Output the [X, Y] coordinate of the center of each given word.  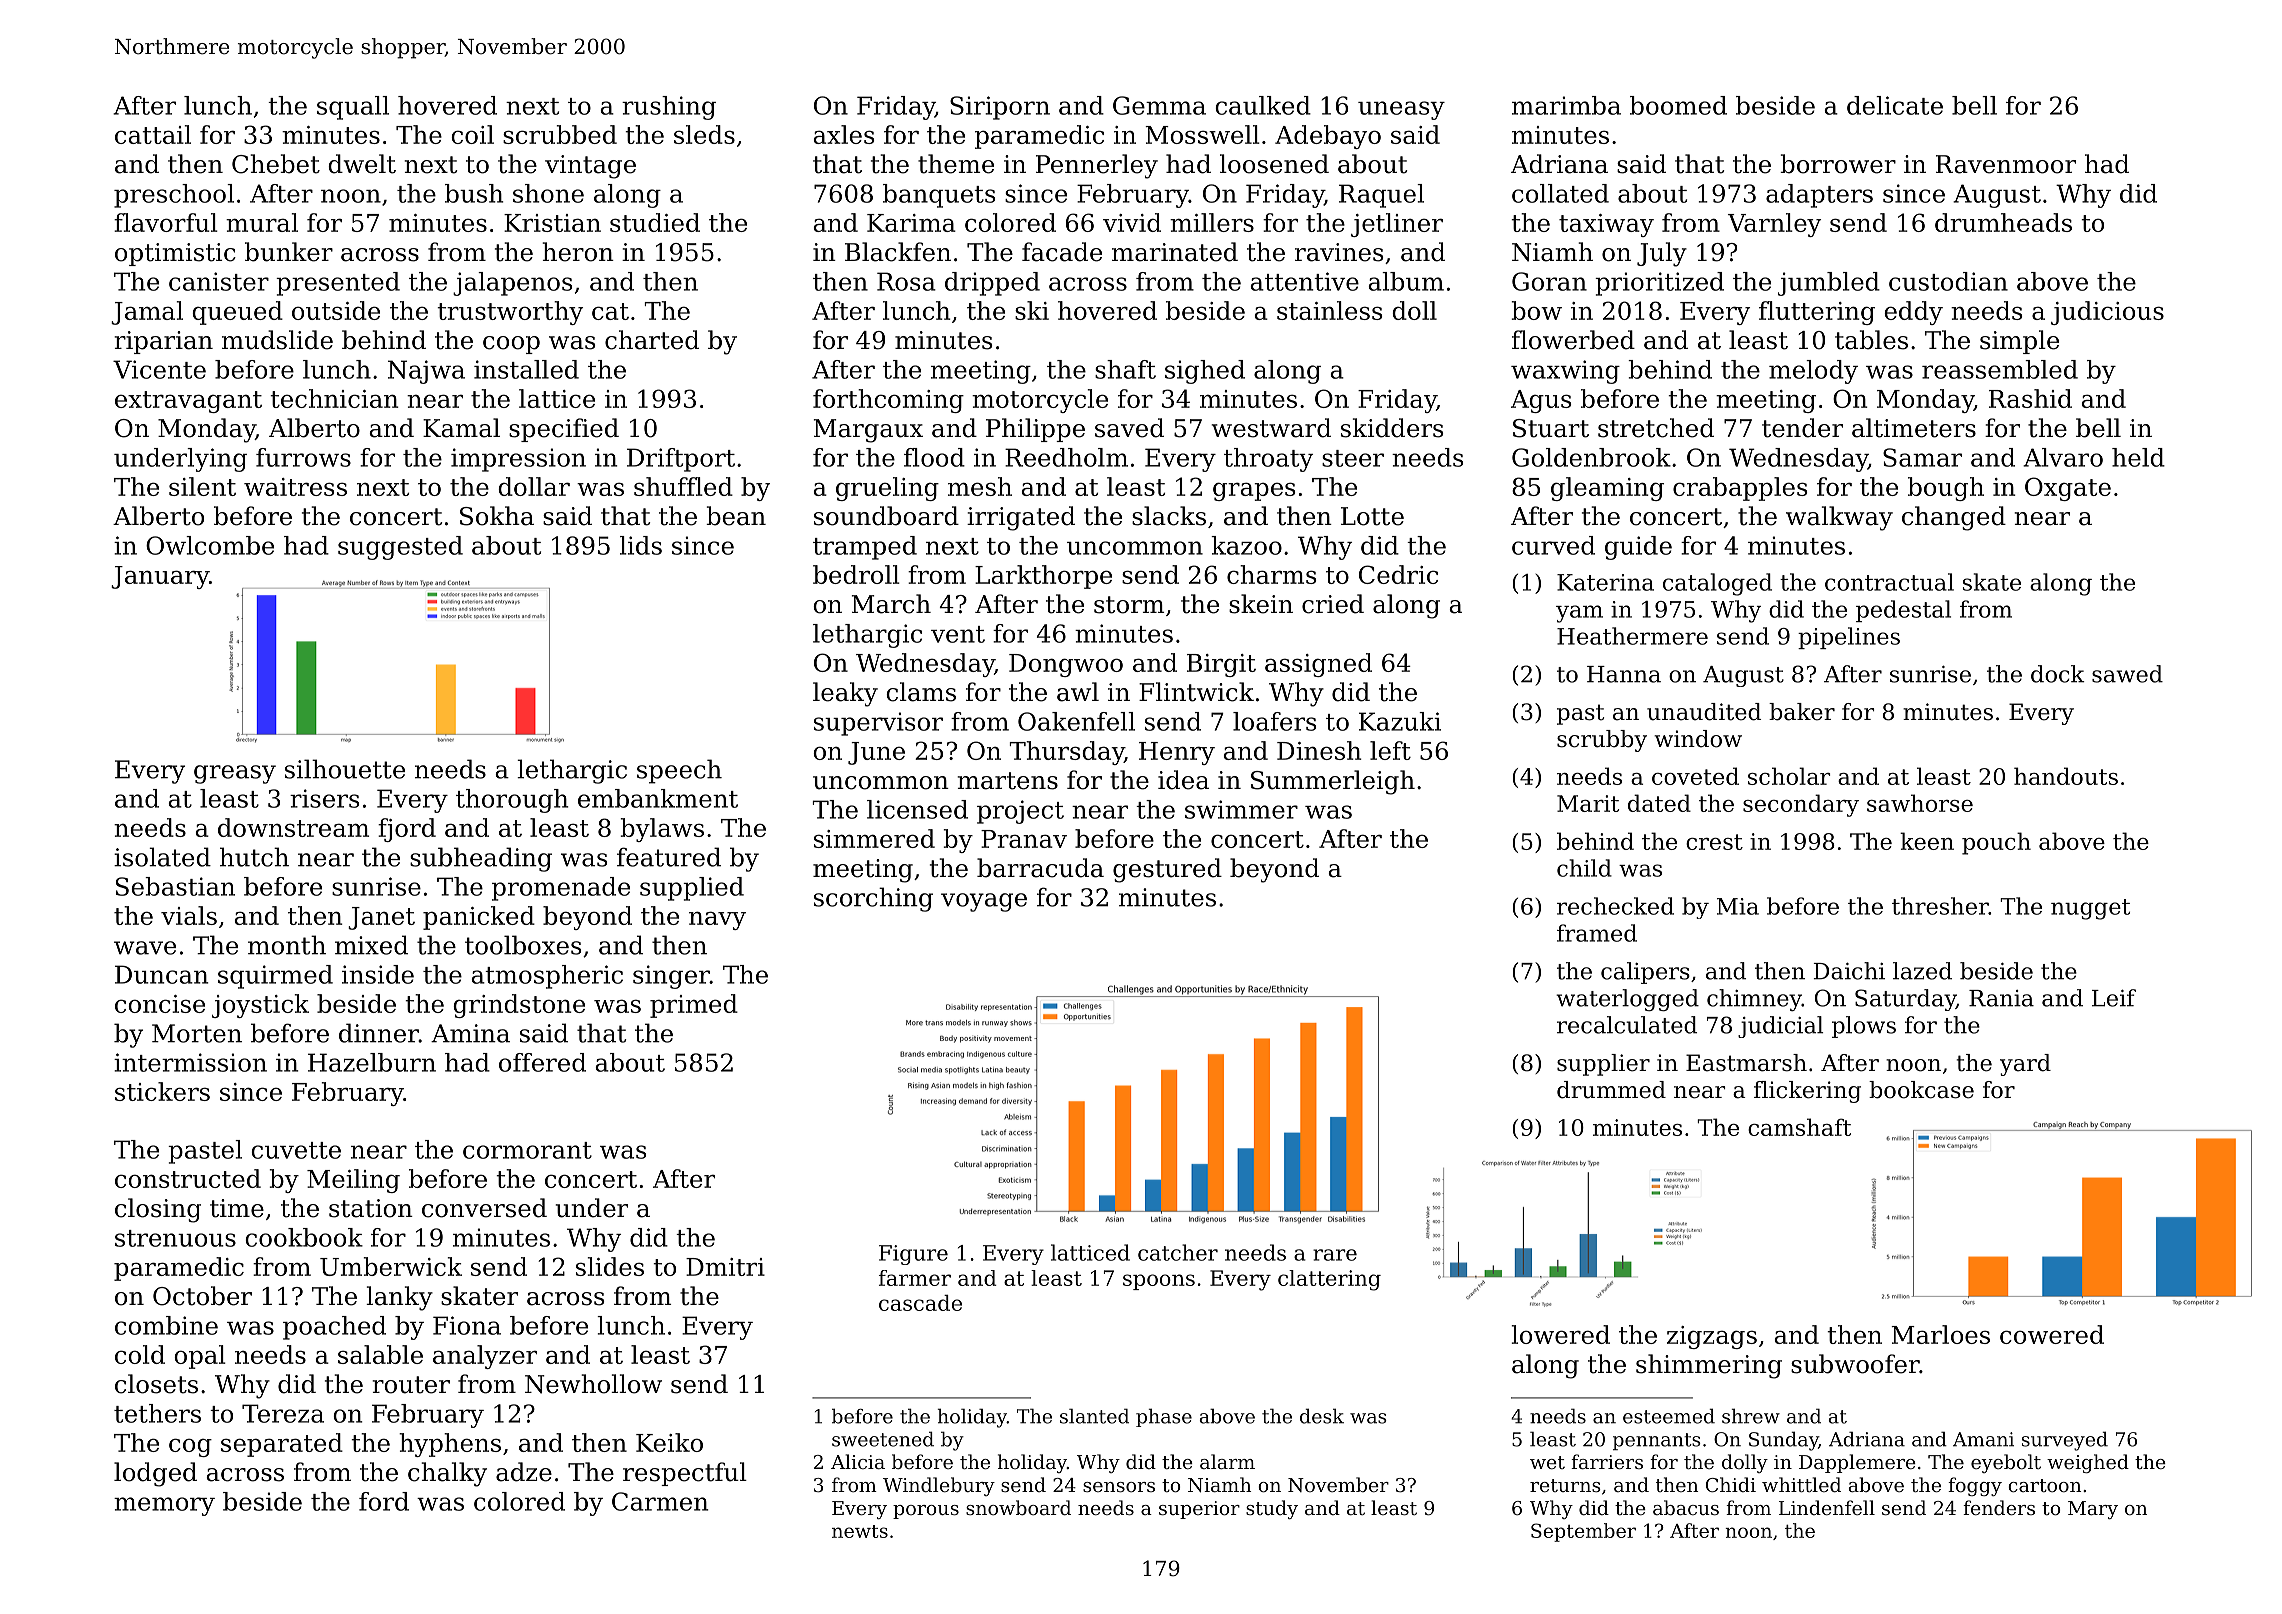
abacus [1686, 1507]
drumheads [2003, 222]
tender [1802, 428]
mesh [980, 486]
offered [542, 1062]
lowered [1561, 1334]
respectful [685, 1474]
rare [1335, 1255]
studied [655, 222]
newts [860, 1531]
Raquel [1381, 196]
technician [334, 398]
